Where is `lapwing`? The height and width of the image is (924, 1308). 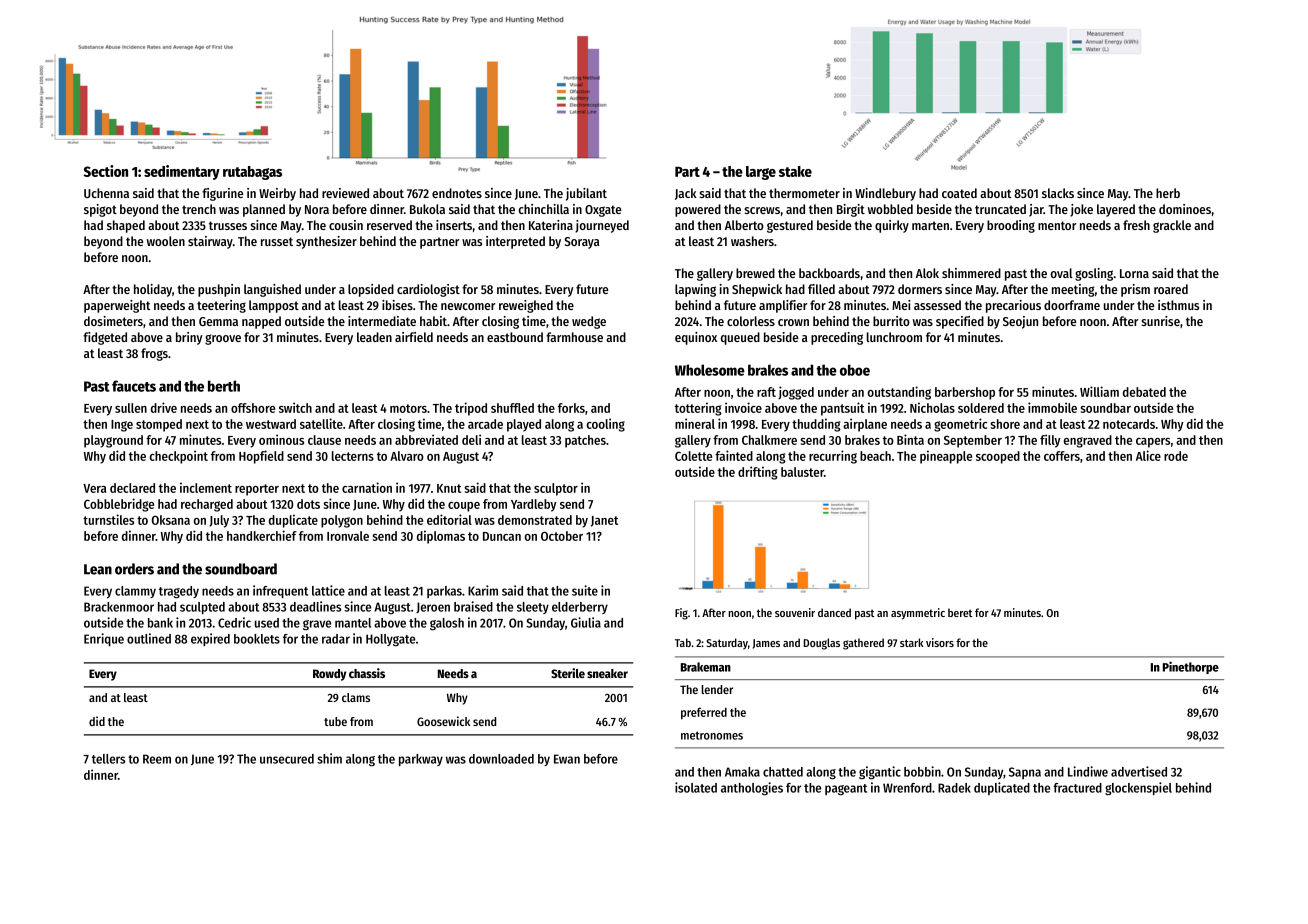
lapwing is located at coordinates (695, 290).
